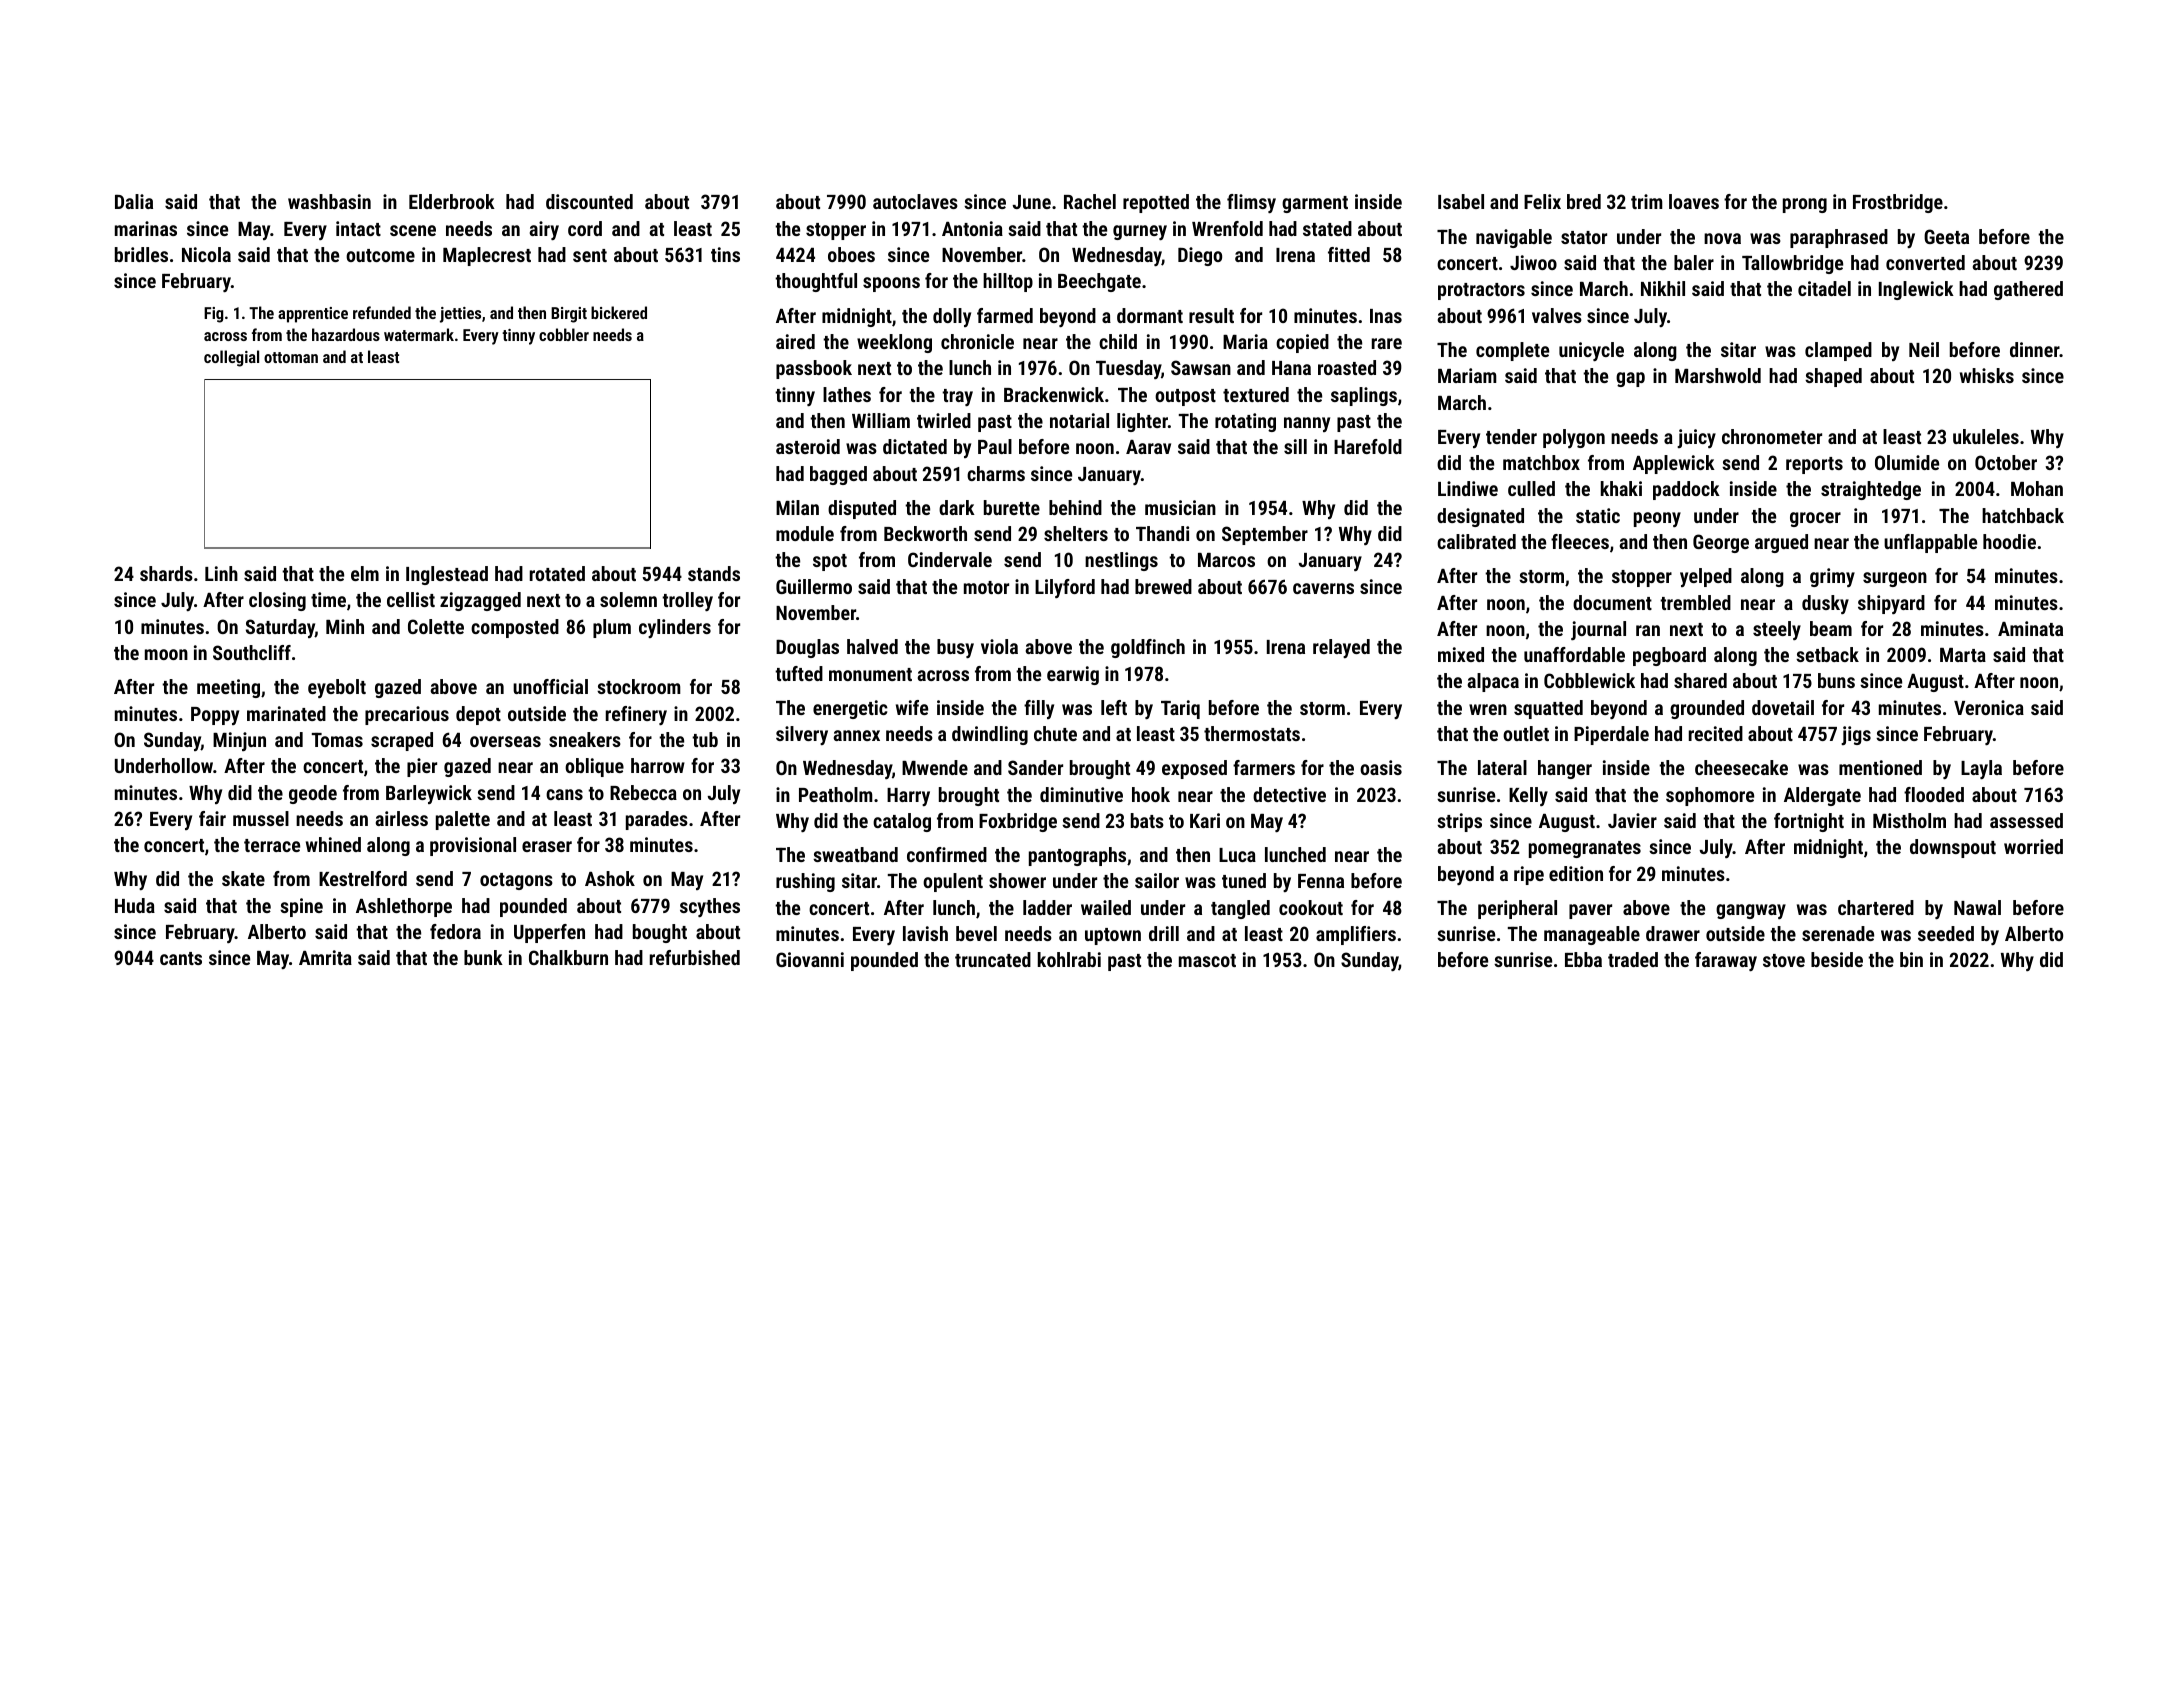 The image size is (2178, 1683). What do you see at coordinates (231, 358) in the page?
I see `collegial` at bounding box center [231, 358].
